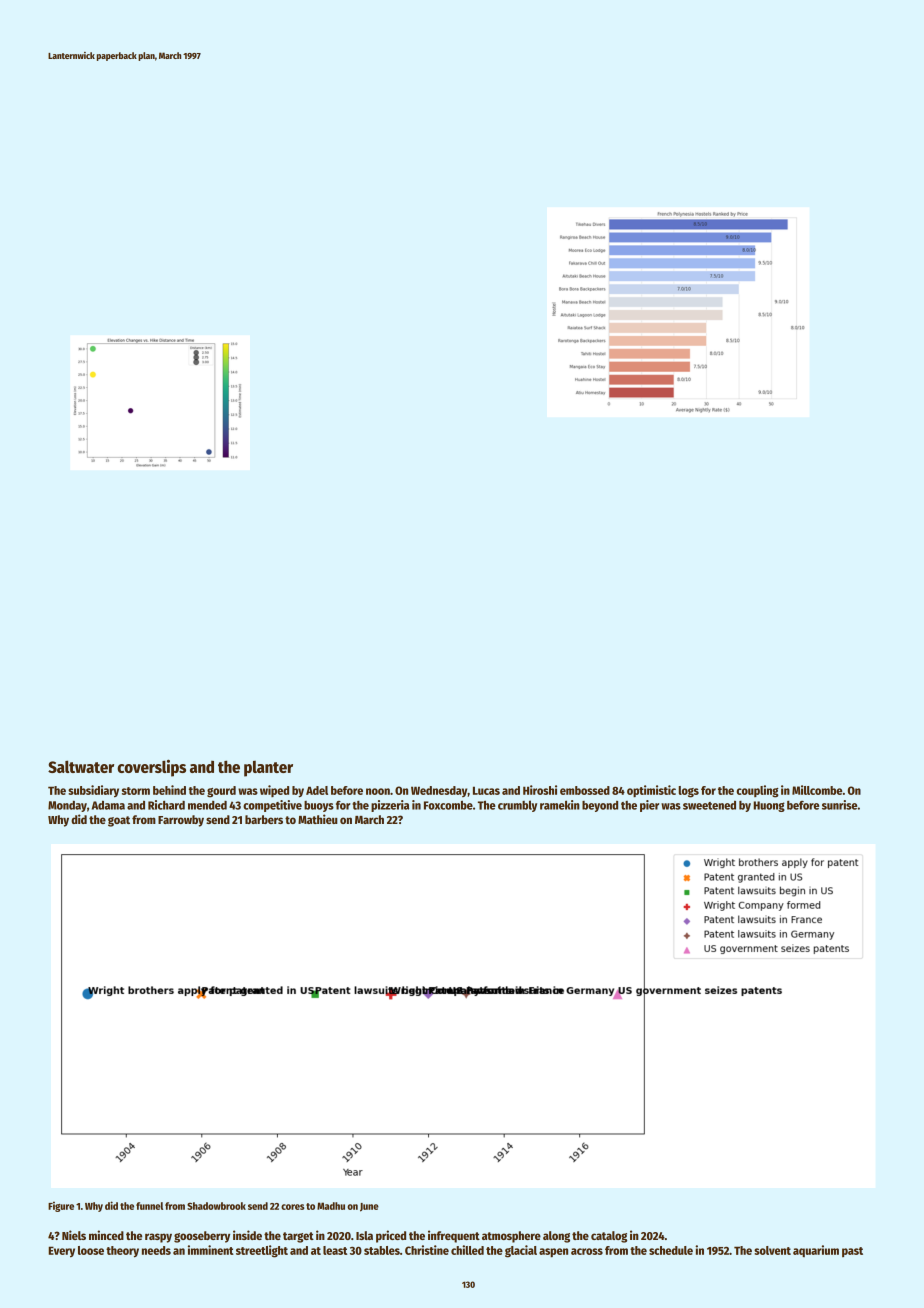 The image size is (924, 1308). I want to click on Farrowby, so click(181, 821).
